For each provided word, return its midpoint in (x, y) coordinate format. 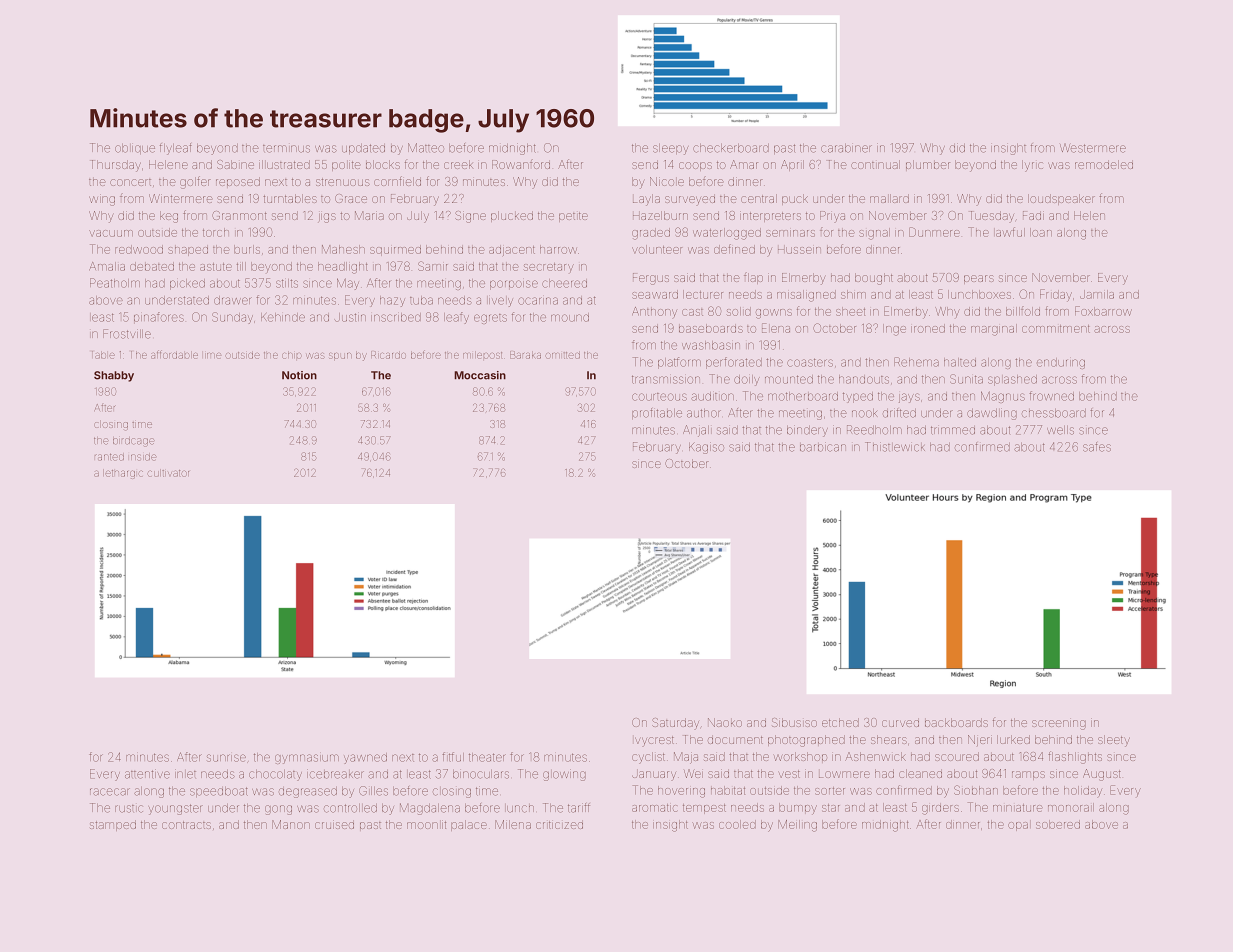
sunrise (226, 758)
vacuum (111, 233)
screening (1059, 725)
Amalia (107, 266)
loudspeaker (1061, 199)
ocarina (538, 301)
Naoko (725, 722)
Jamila (1097, 294)
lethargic (123, 474)
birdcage (133, 442)
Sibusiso (794, 722)
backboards (956, 722)
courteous (659, 397)
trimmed (953, 430)
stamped (113, 825)
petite (573, 217)
